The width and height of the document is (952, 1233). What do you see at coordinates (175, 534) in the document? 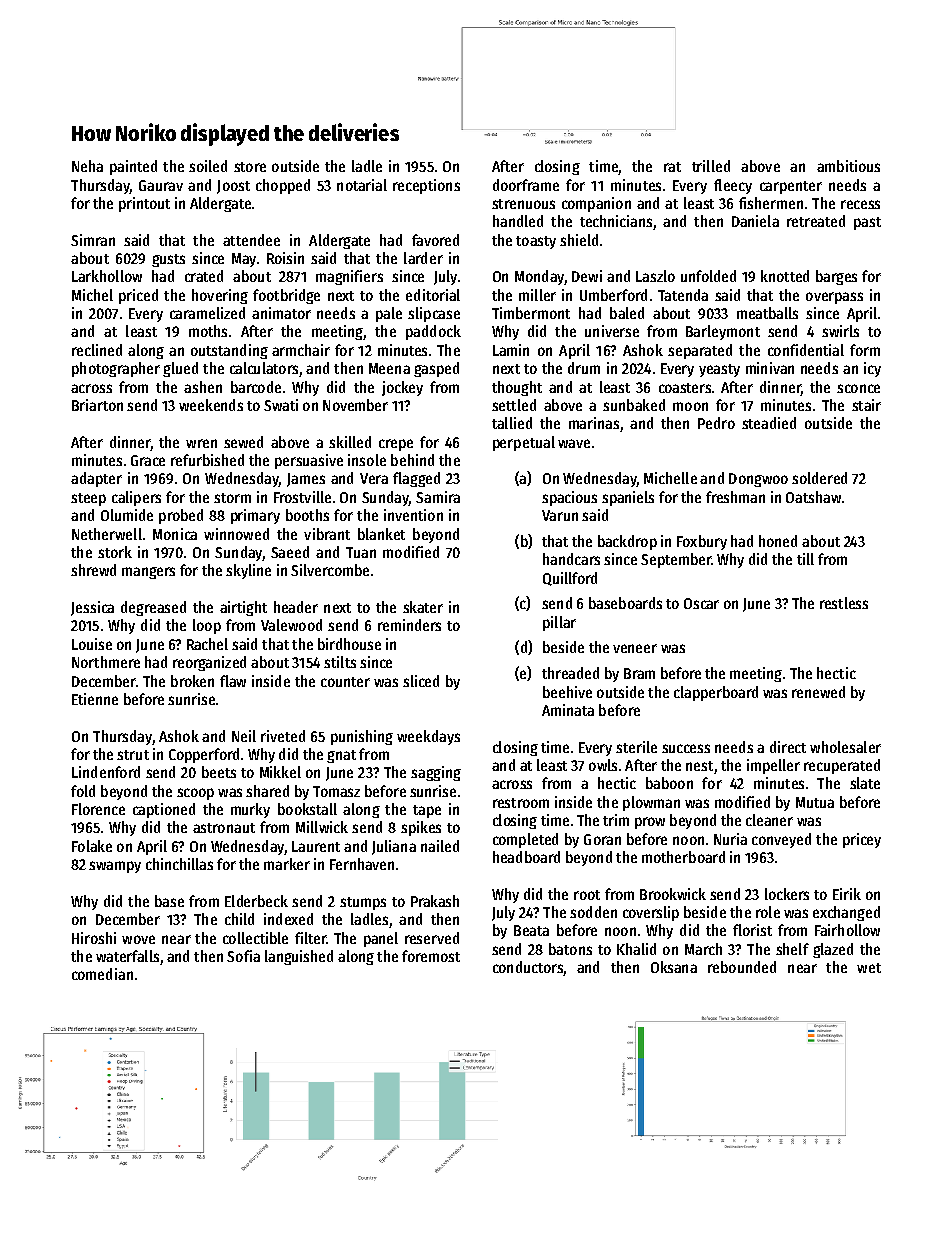
I see `Monica` at bounding box center [175, 534].
